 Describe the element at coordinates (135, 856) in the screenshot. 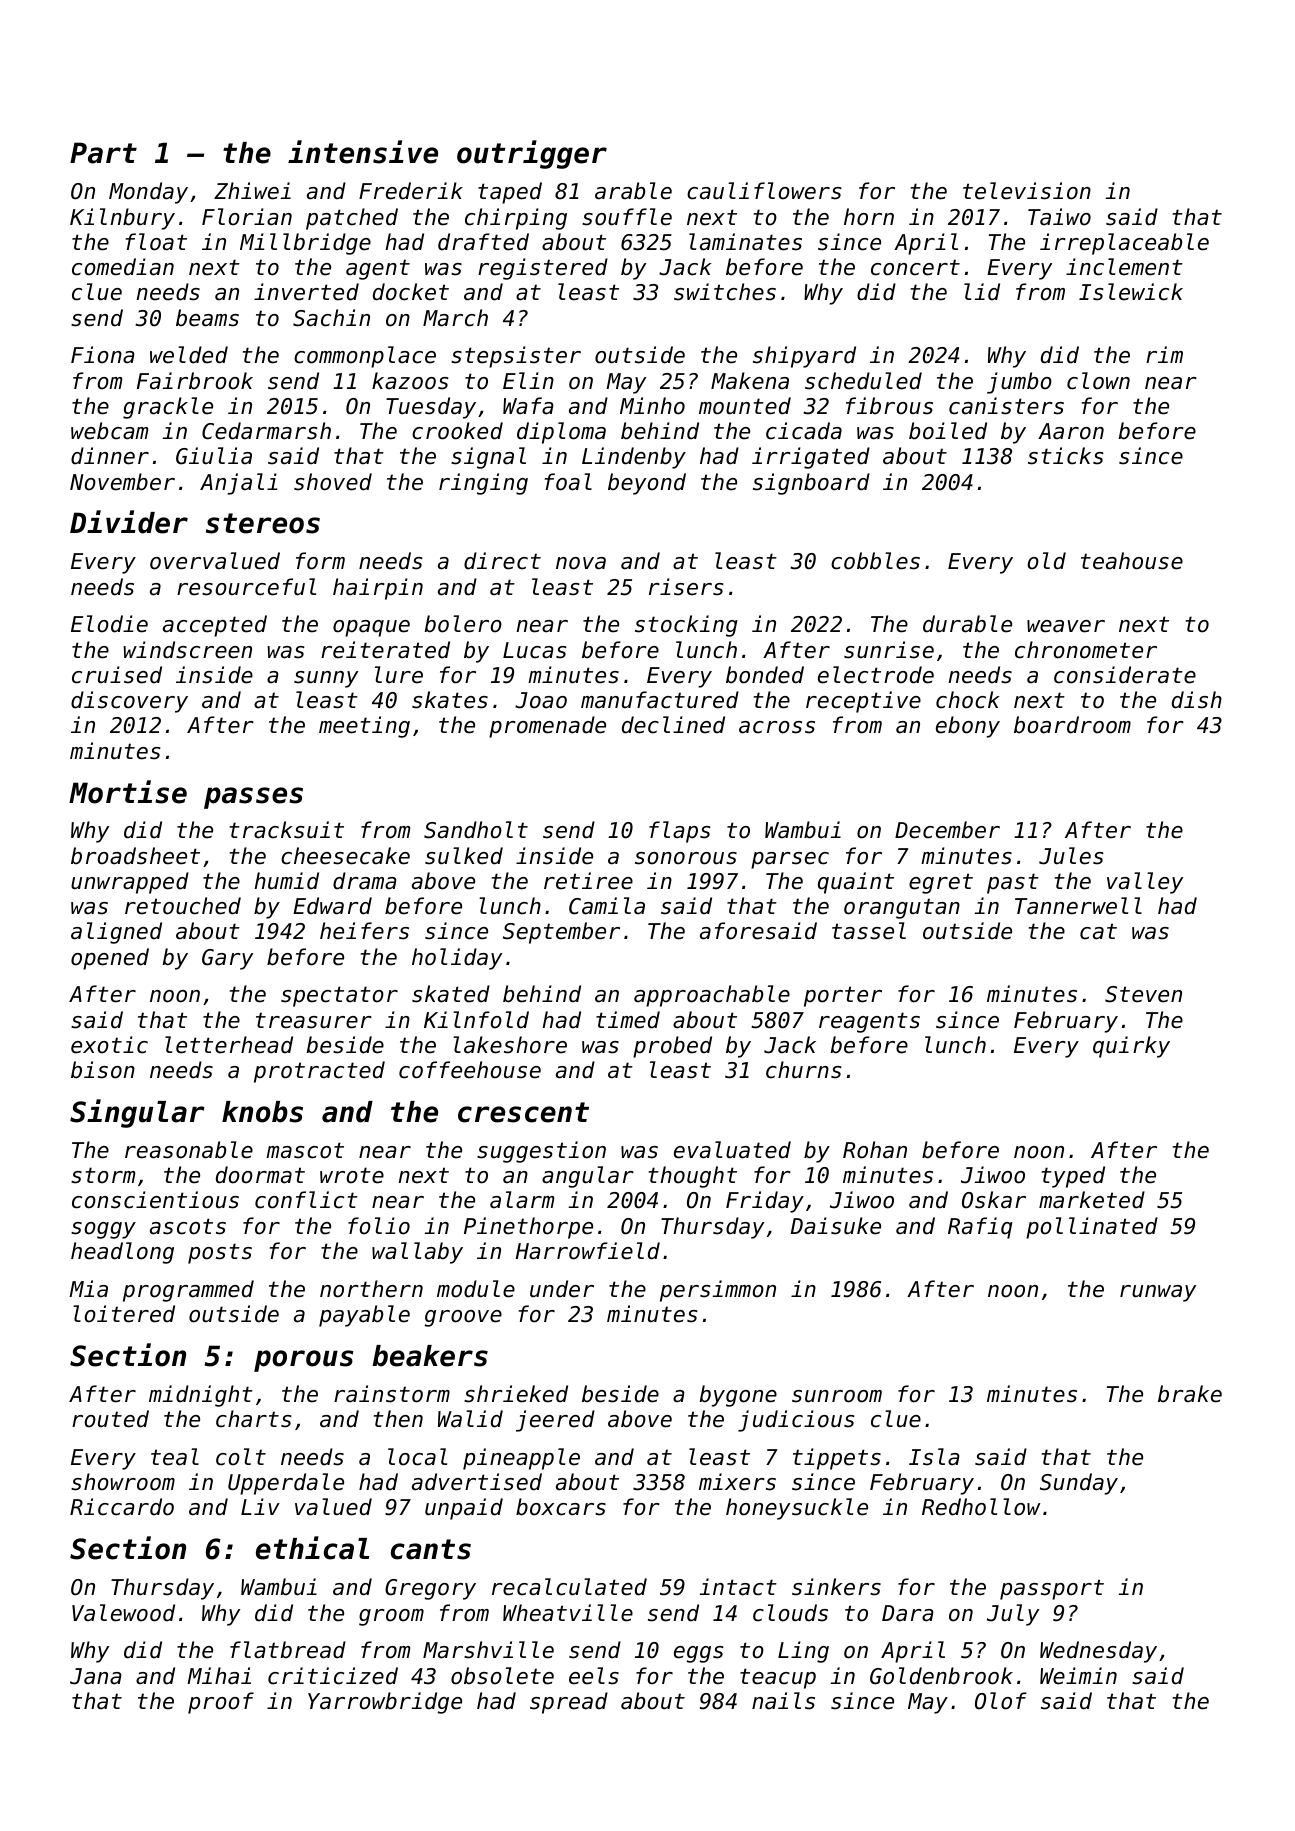

I see `broadsheet` at that location.
